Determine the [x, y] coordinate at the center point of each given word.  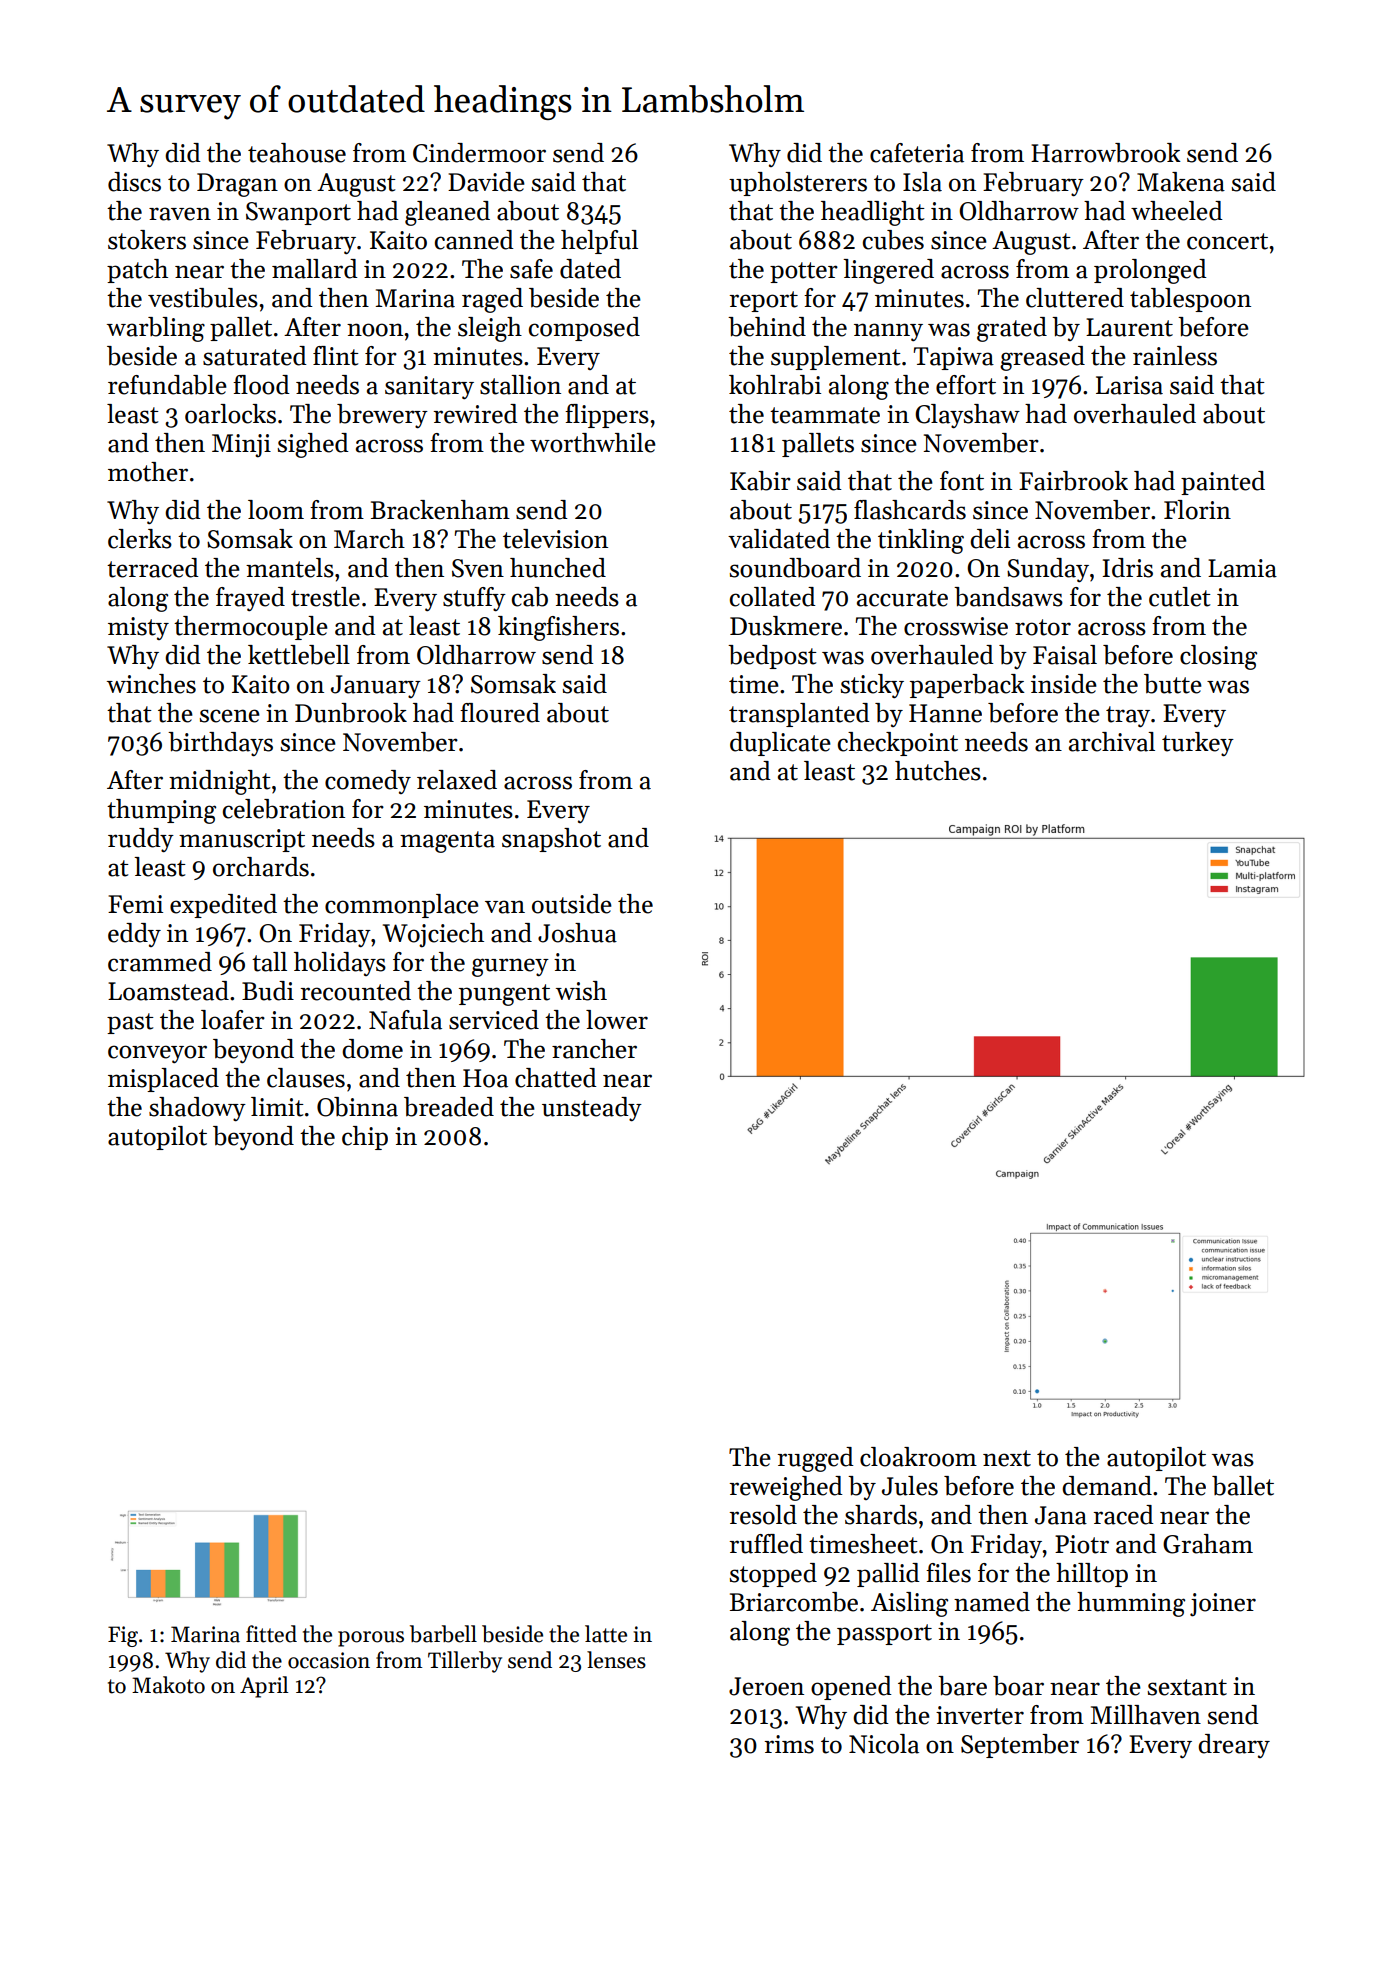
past [130, 1023]
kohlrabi [775, 385]
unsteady [592, 1109]
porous [371, 1639]
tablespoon [1190, 300]
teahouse [297, 153]
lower [617, 1020]
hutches [938, 771]
